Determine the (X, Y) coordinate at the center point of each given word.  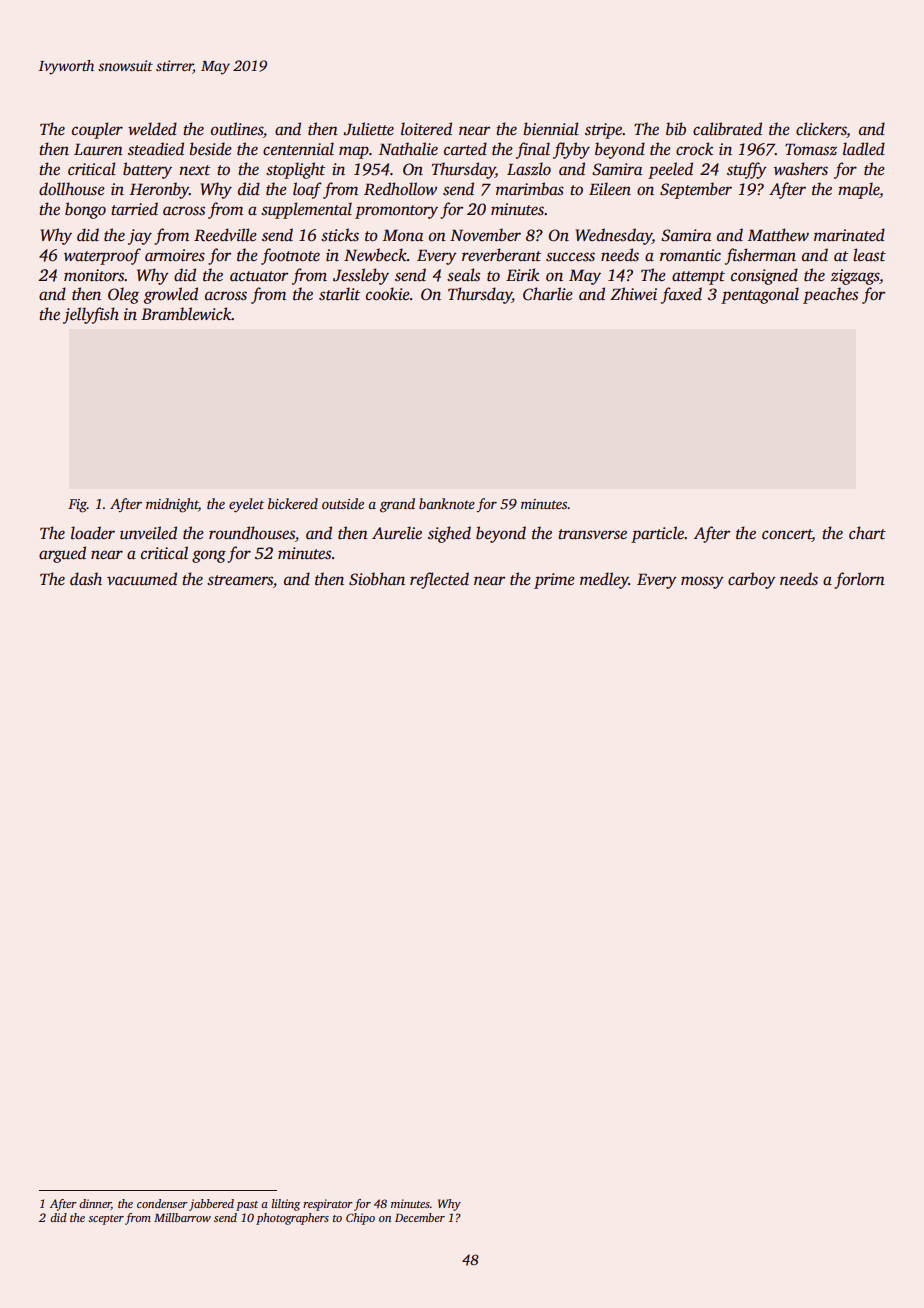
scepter (106, 1220)
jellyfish (91, 315)
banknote (447, 503)
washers (801, 169)
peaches (830, 295)
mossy (702, 582)
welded (152, 129)
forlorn (859, 580)
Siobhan (377, 579)
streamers (240, 580)
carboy (752, 580)
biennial (551, 129)
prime (554, 581)
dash (86, 579)
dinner (95, 1204)
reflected (439, 580)
